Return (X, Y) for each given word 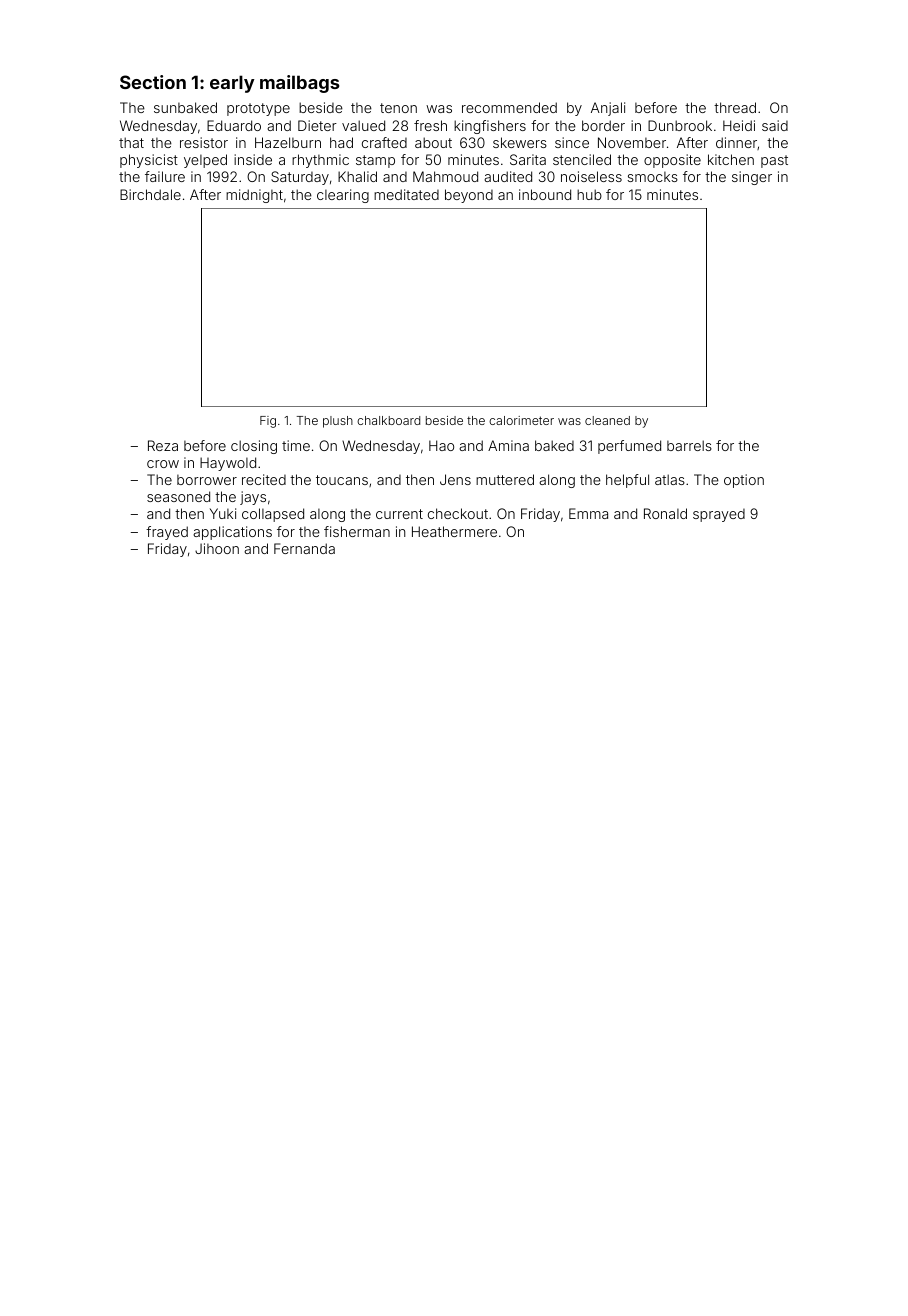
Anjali (608, 109)
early (232, 84)
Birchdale (150, 194)
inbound (545, 194)
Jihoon (217, 548)
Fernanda (304, 548)
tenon (398, 108)
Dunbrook (680, 125)
